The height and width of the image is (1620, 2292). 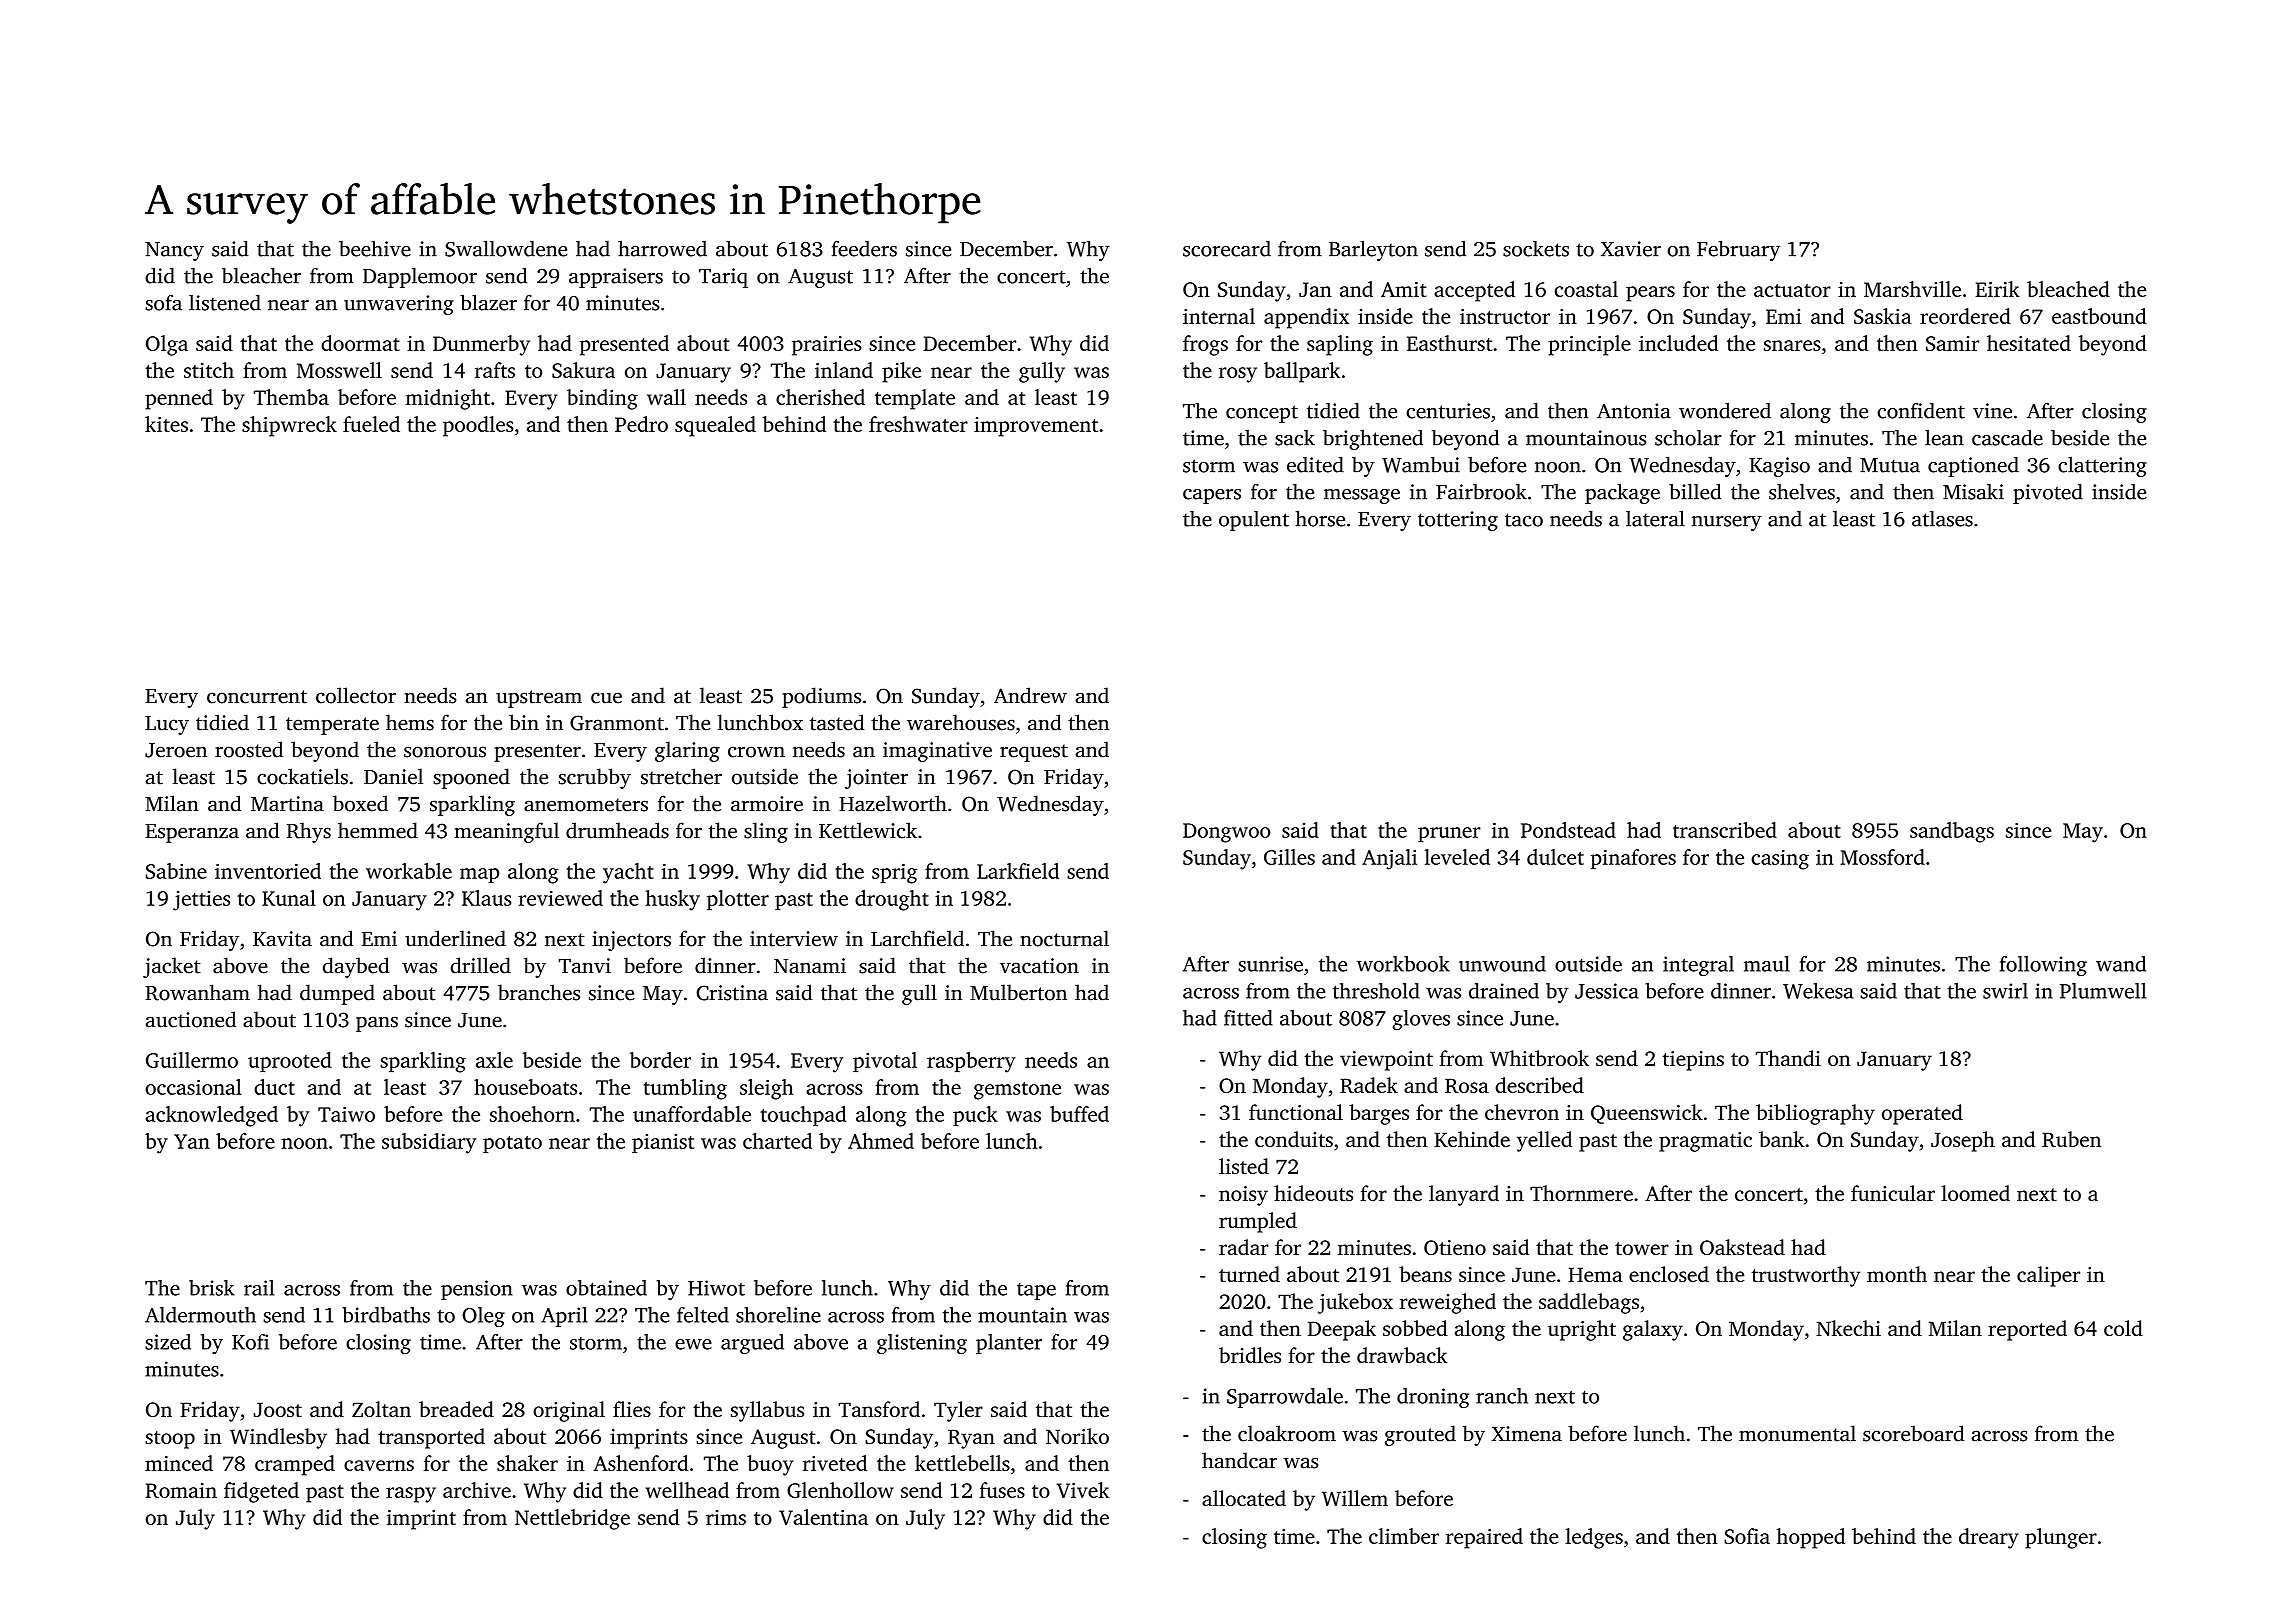 What do you see at coordinates (823, 1517) in the image?
I see `Valentina` at bounding box center [823, 1517].
